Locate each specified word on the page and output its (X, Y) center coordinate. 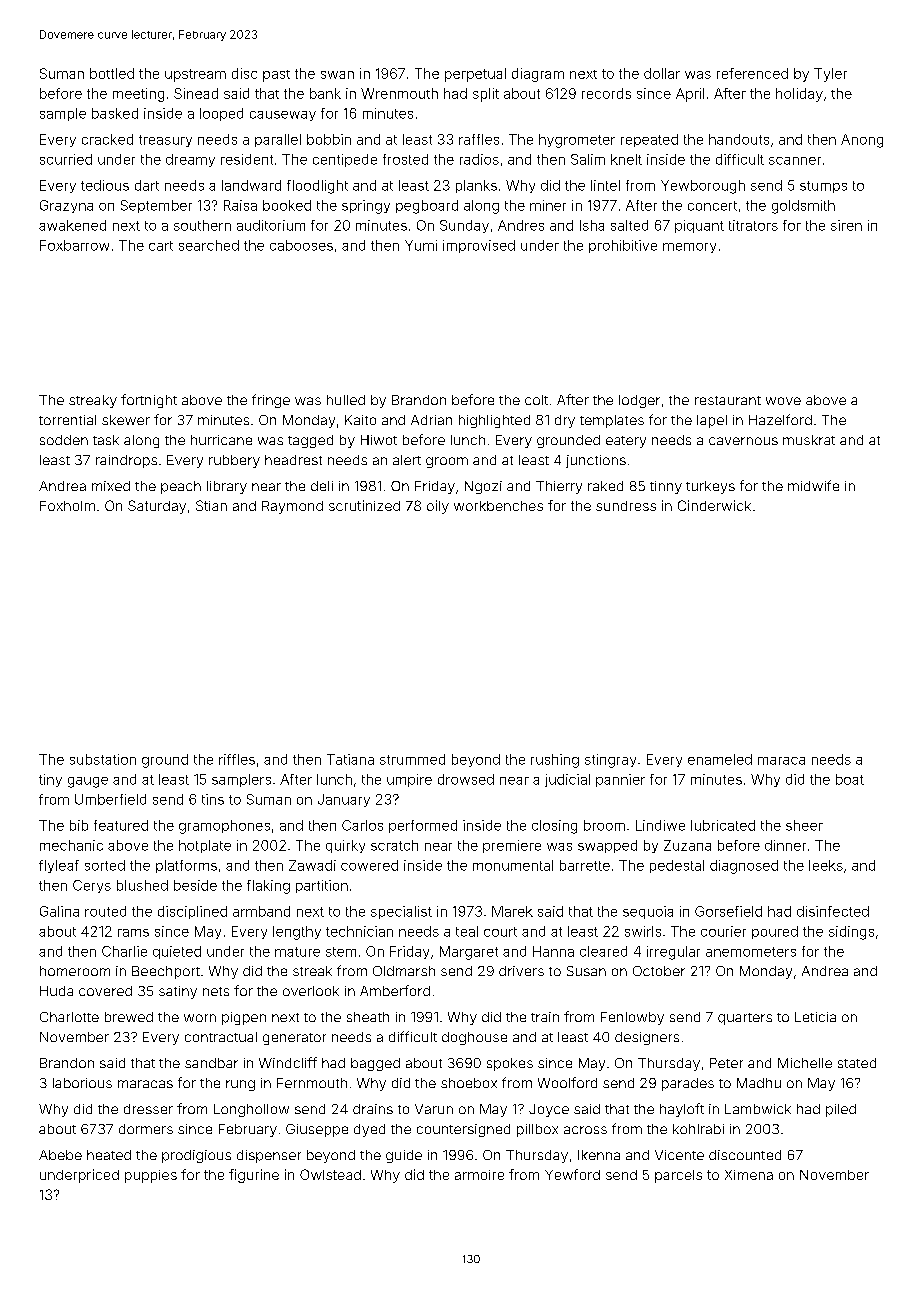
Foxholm (67, 506)
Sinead (196, 93)
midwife (813, 485)
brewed (129, 1017)
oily (438, 507)
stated (857, 1063)
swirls (643, 931)
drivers (521, 971)
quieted (177, 952)
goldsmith (803, 207)
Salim (588, 159)
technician (359, 931)
